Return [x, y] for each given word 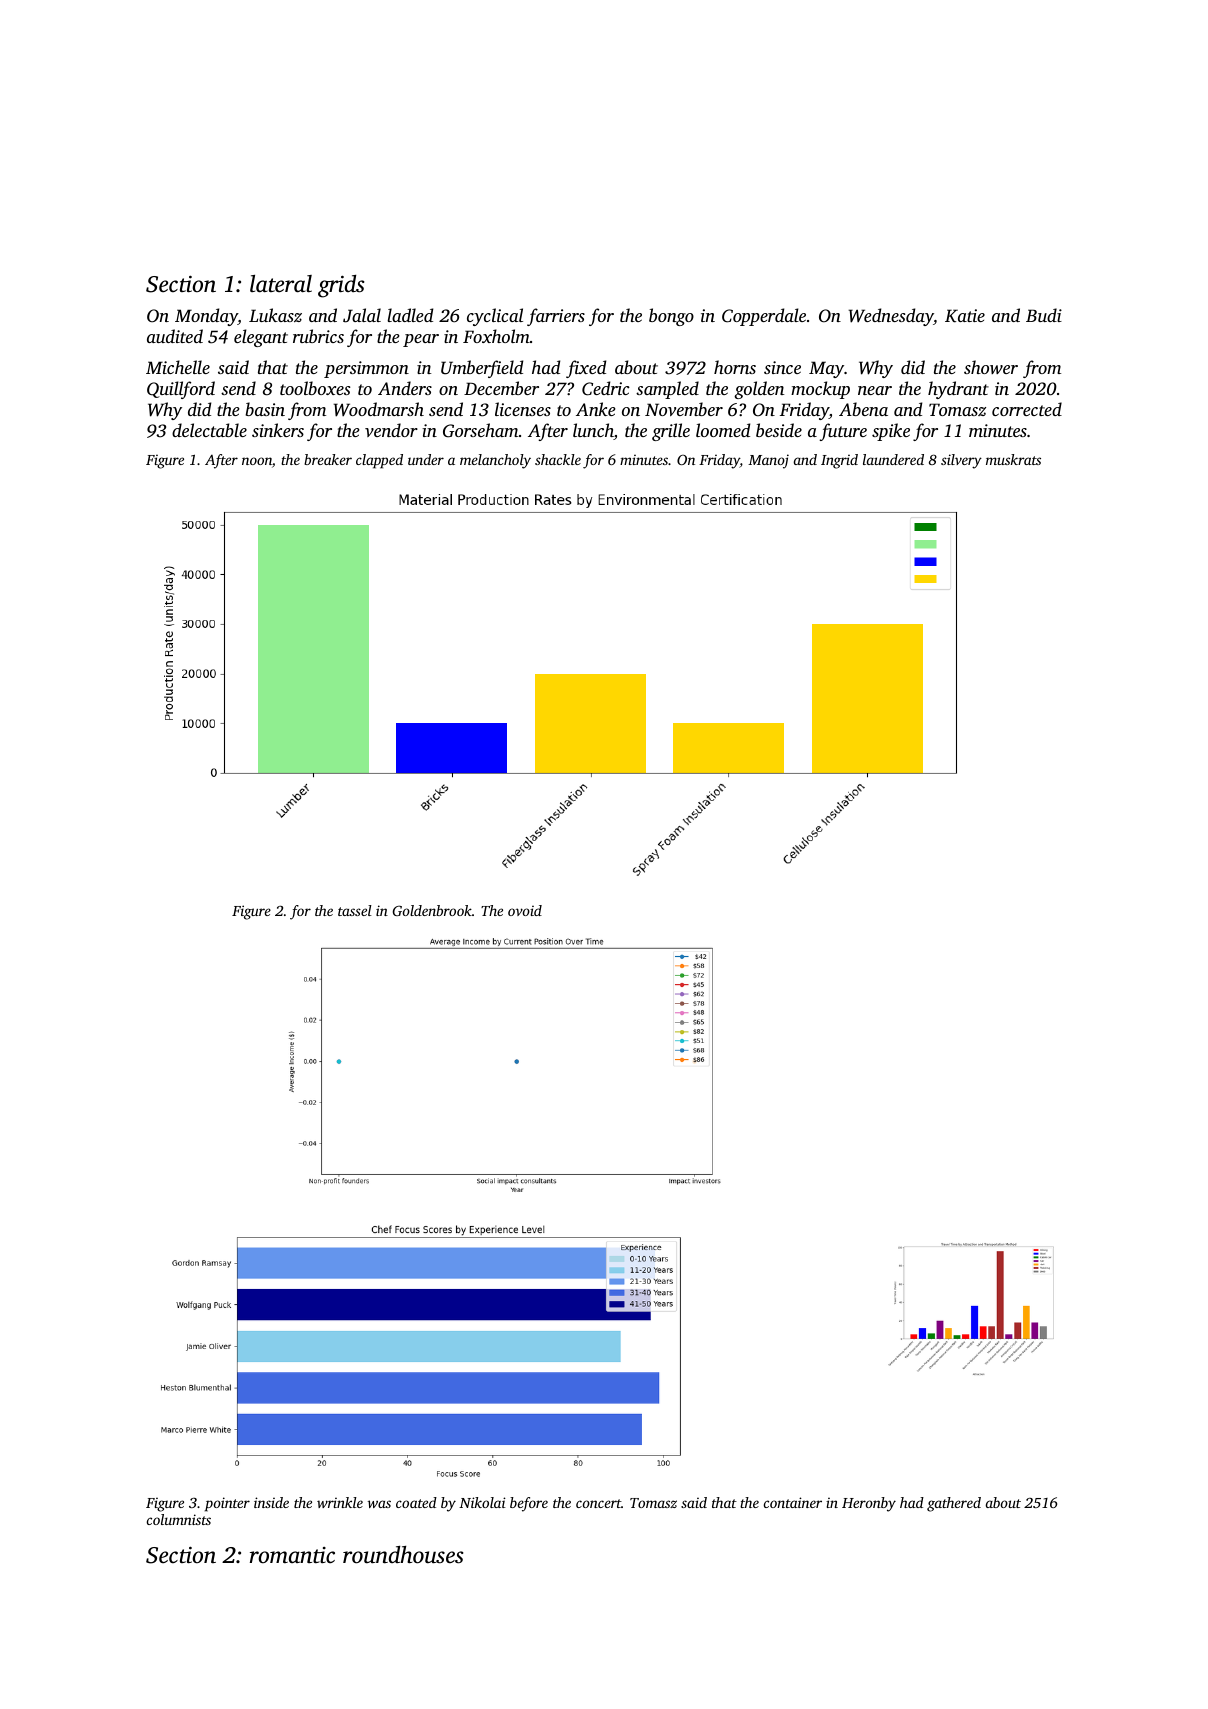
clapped [379, 461]
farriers [556, 317]
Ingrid [839, 461]
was [379, 1504]
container [793, 1502]
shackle [558, 459]
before [529, 1504]
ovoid [525, 910]
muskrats [1013, 459]
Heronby [869, 1504]
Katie [965, 316]
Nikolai [482, 1502]
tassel [355, 910]
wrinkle [340, 1502]
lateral [281, 284]
